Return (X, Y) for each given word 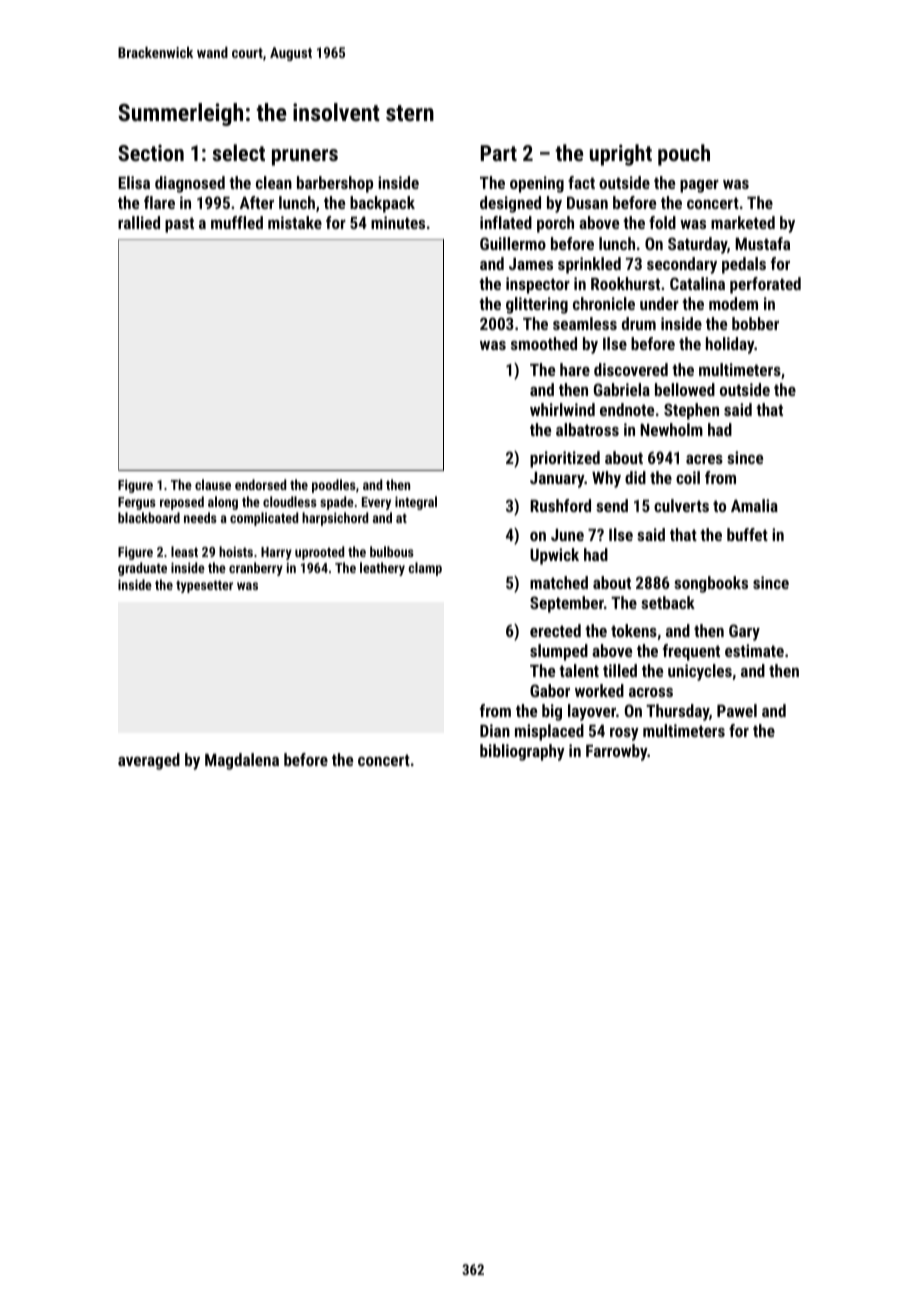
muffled (237, 222)
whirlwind (562, 409)
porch (555, 224)
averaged (149, 761)
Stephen (691, 411)
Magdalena (242, 761)
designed (510, 204)
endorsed (260, 484)
